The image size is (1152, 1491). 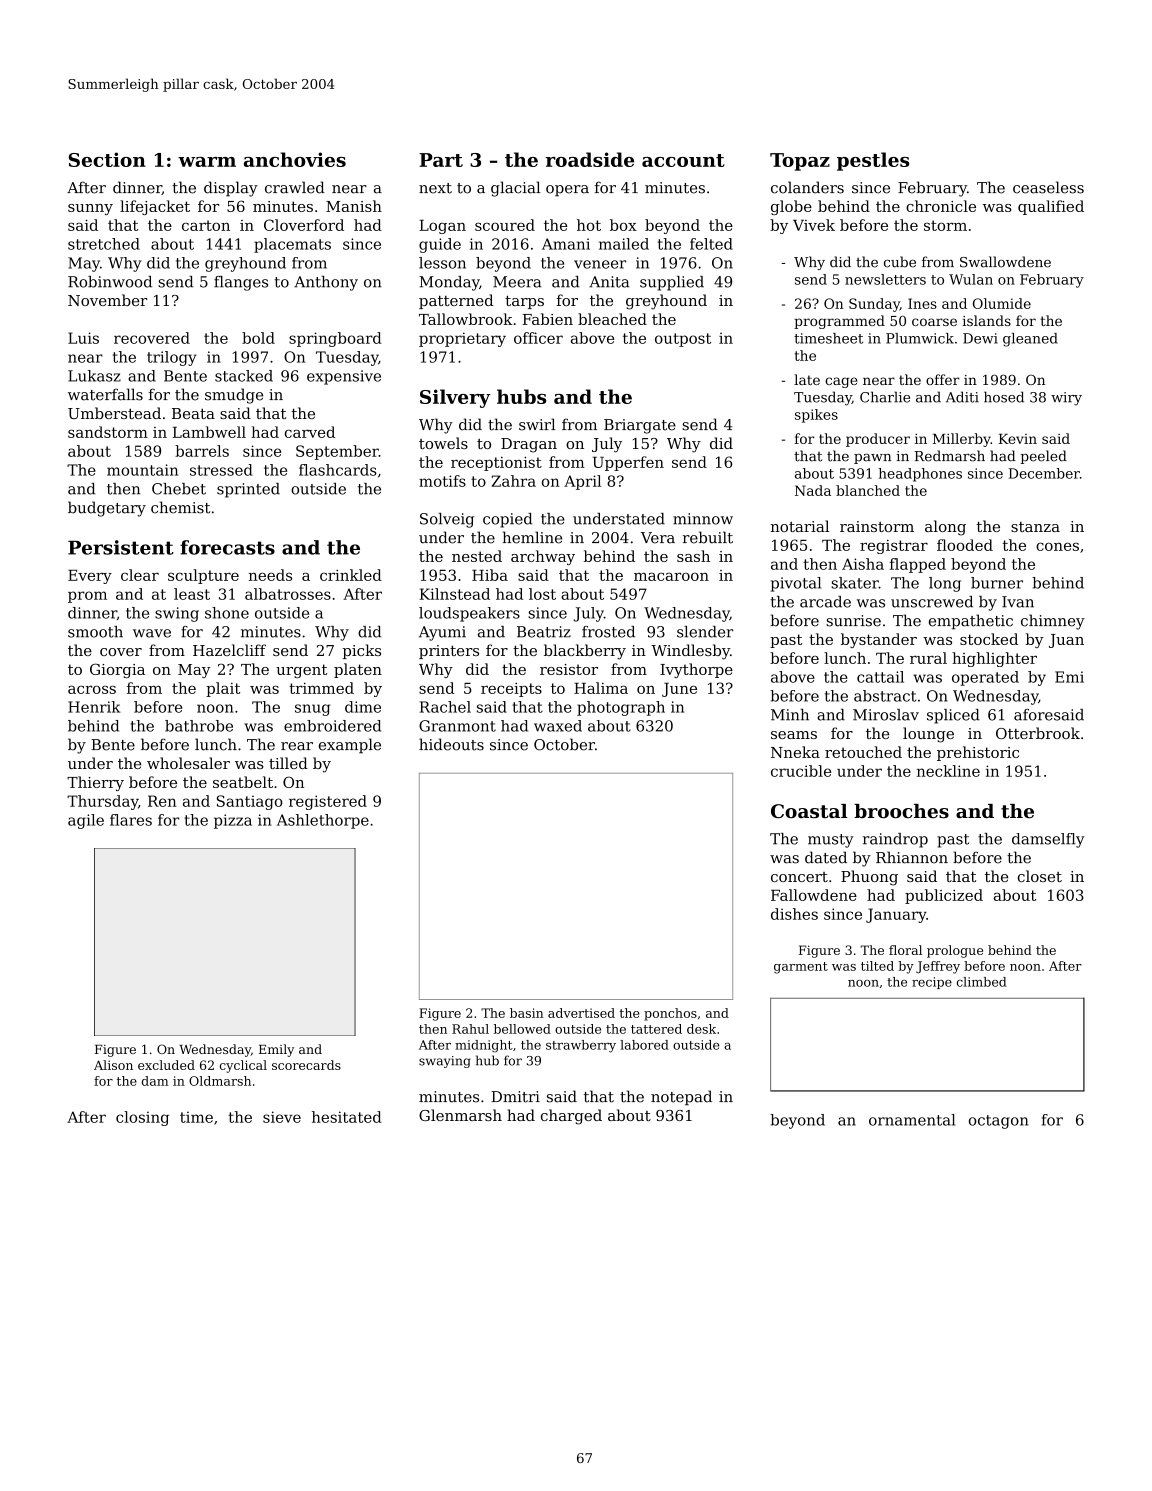 What do you see at coordinates (800, 162) in the document?
I see `Topaz` at bounding box center [800, 162].
